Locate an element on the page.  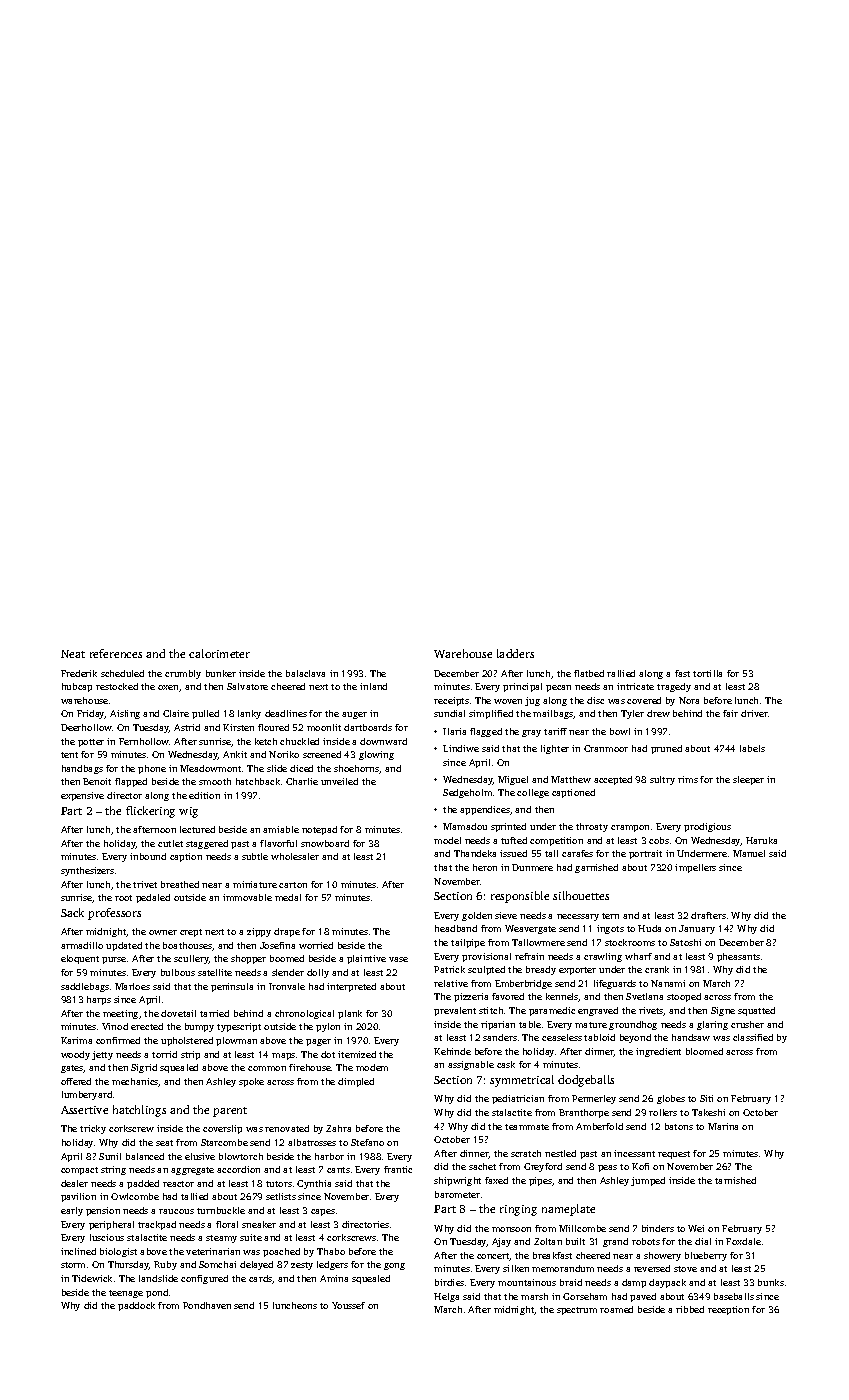
labels is located at coordinates (752, 748).
